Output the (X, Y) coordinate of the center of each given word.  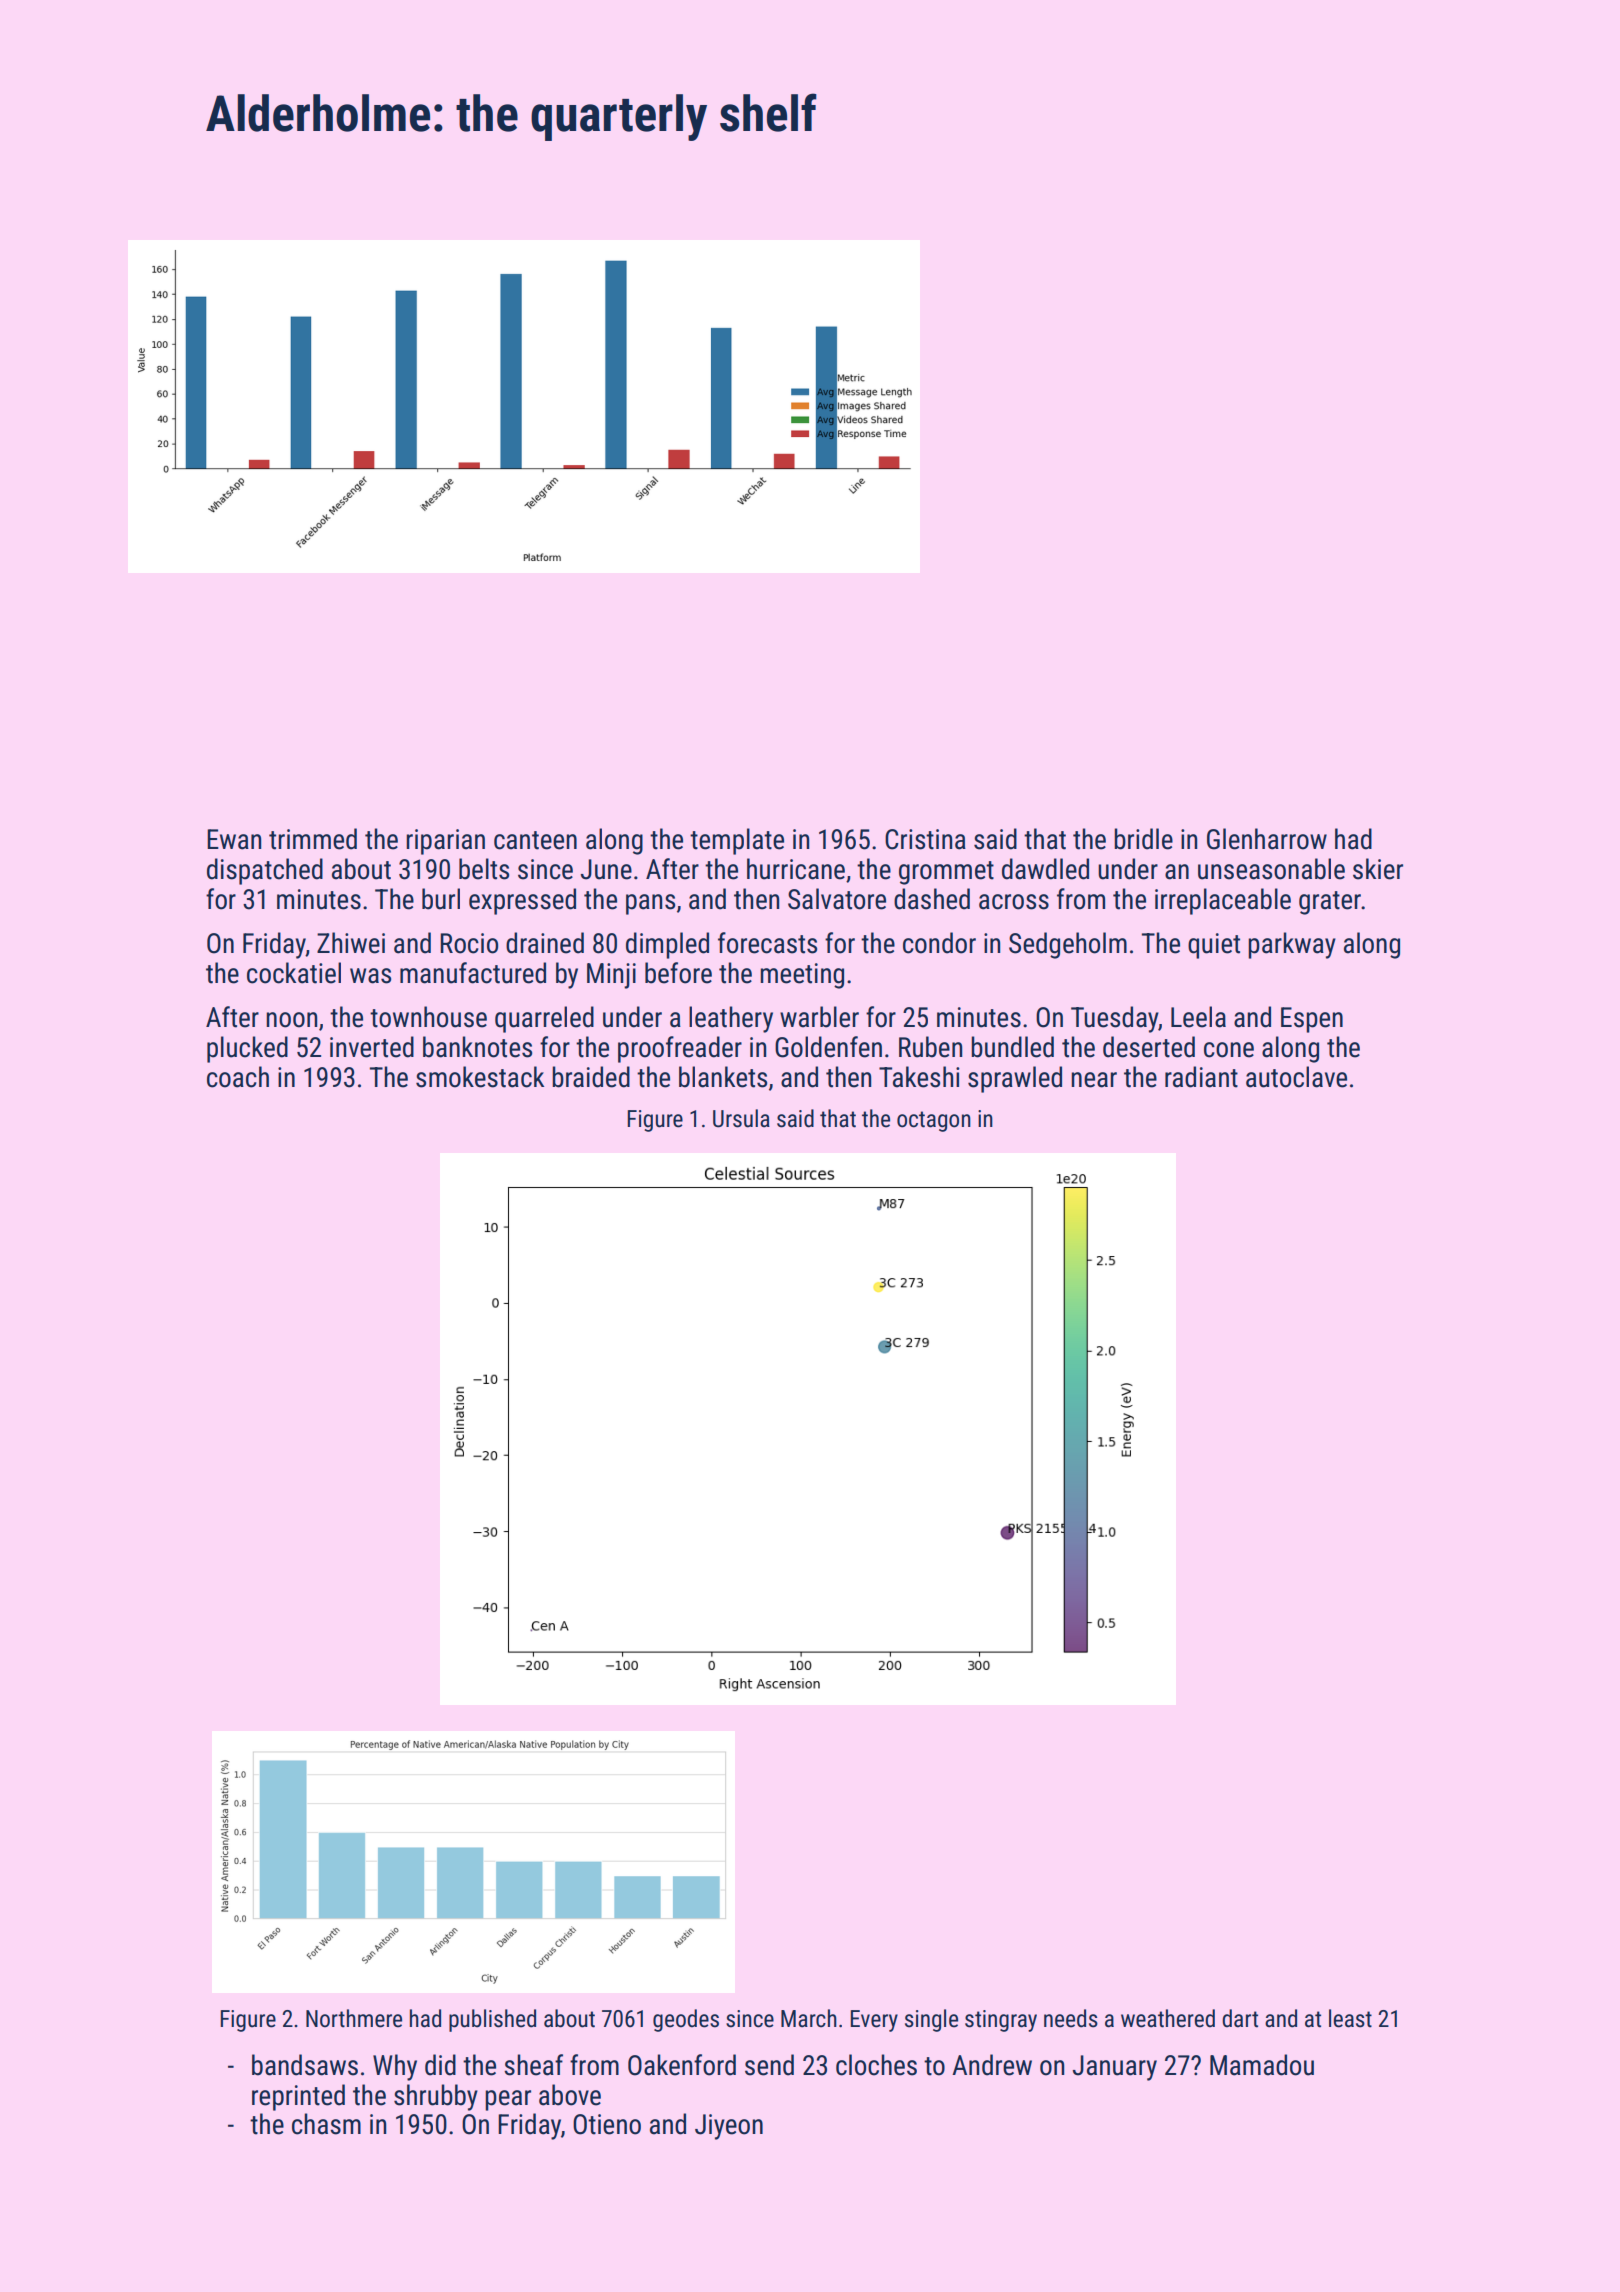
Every (874, 2021)
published (492, 2020)
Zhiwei (351, 943)
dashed (932, 899)
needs (1071, 2018)
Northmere (354, 2018)
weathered (1168, 2018)
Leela (1198, 1017)
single (931, 2020)
